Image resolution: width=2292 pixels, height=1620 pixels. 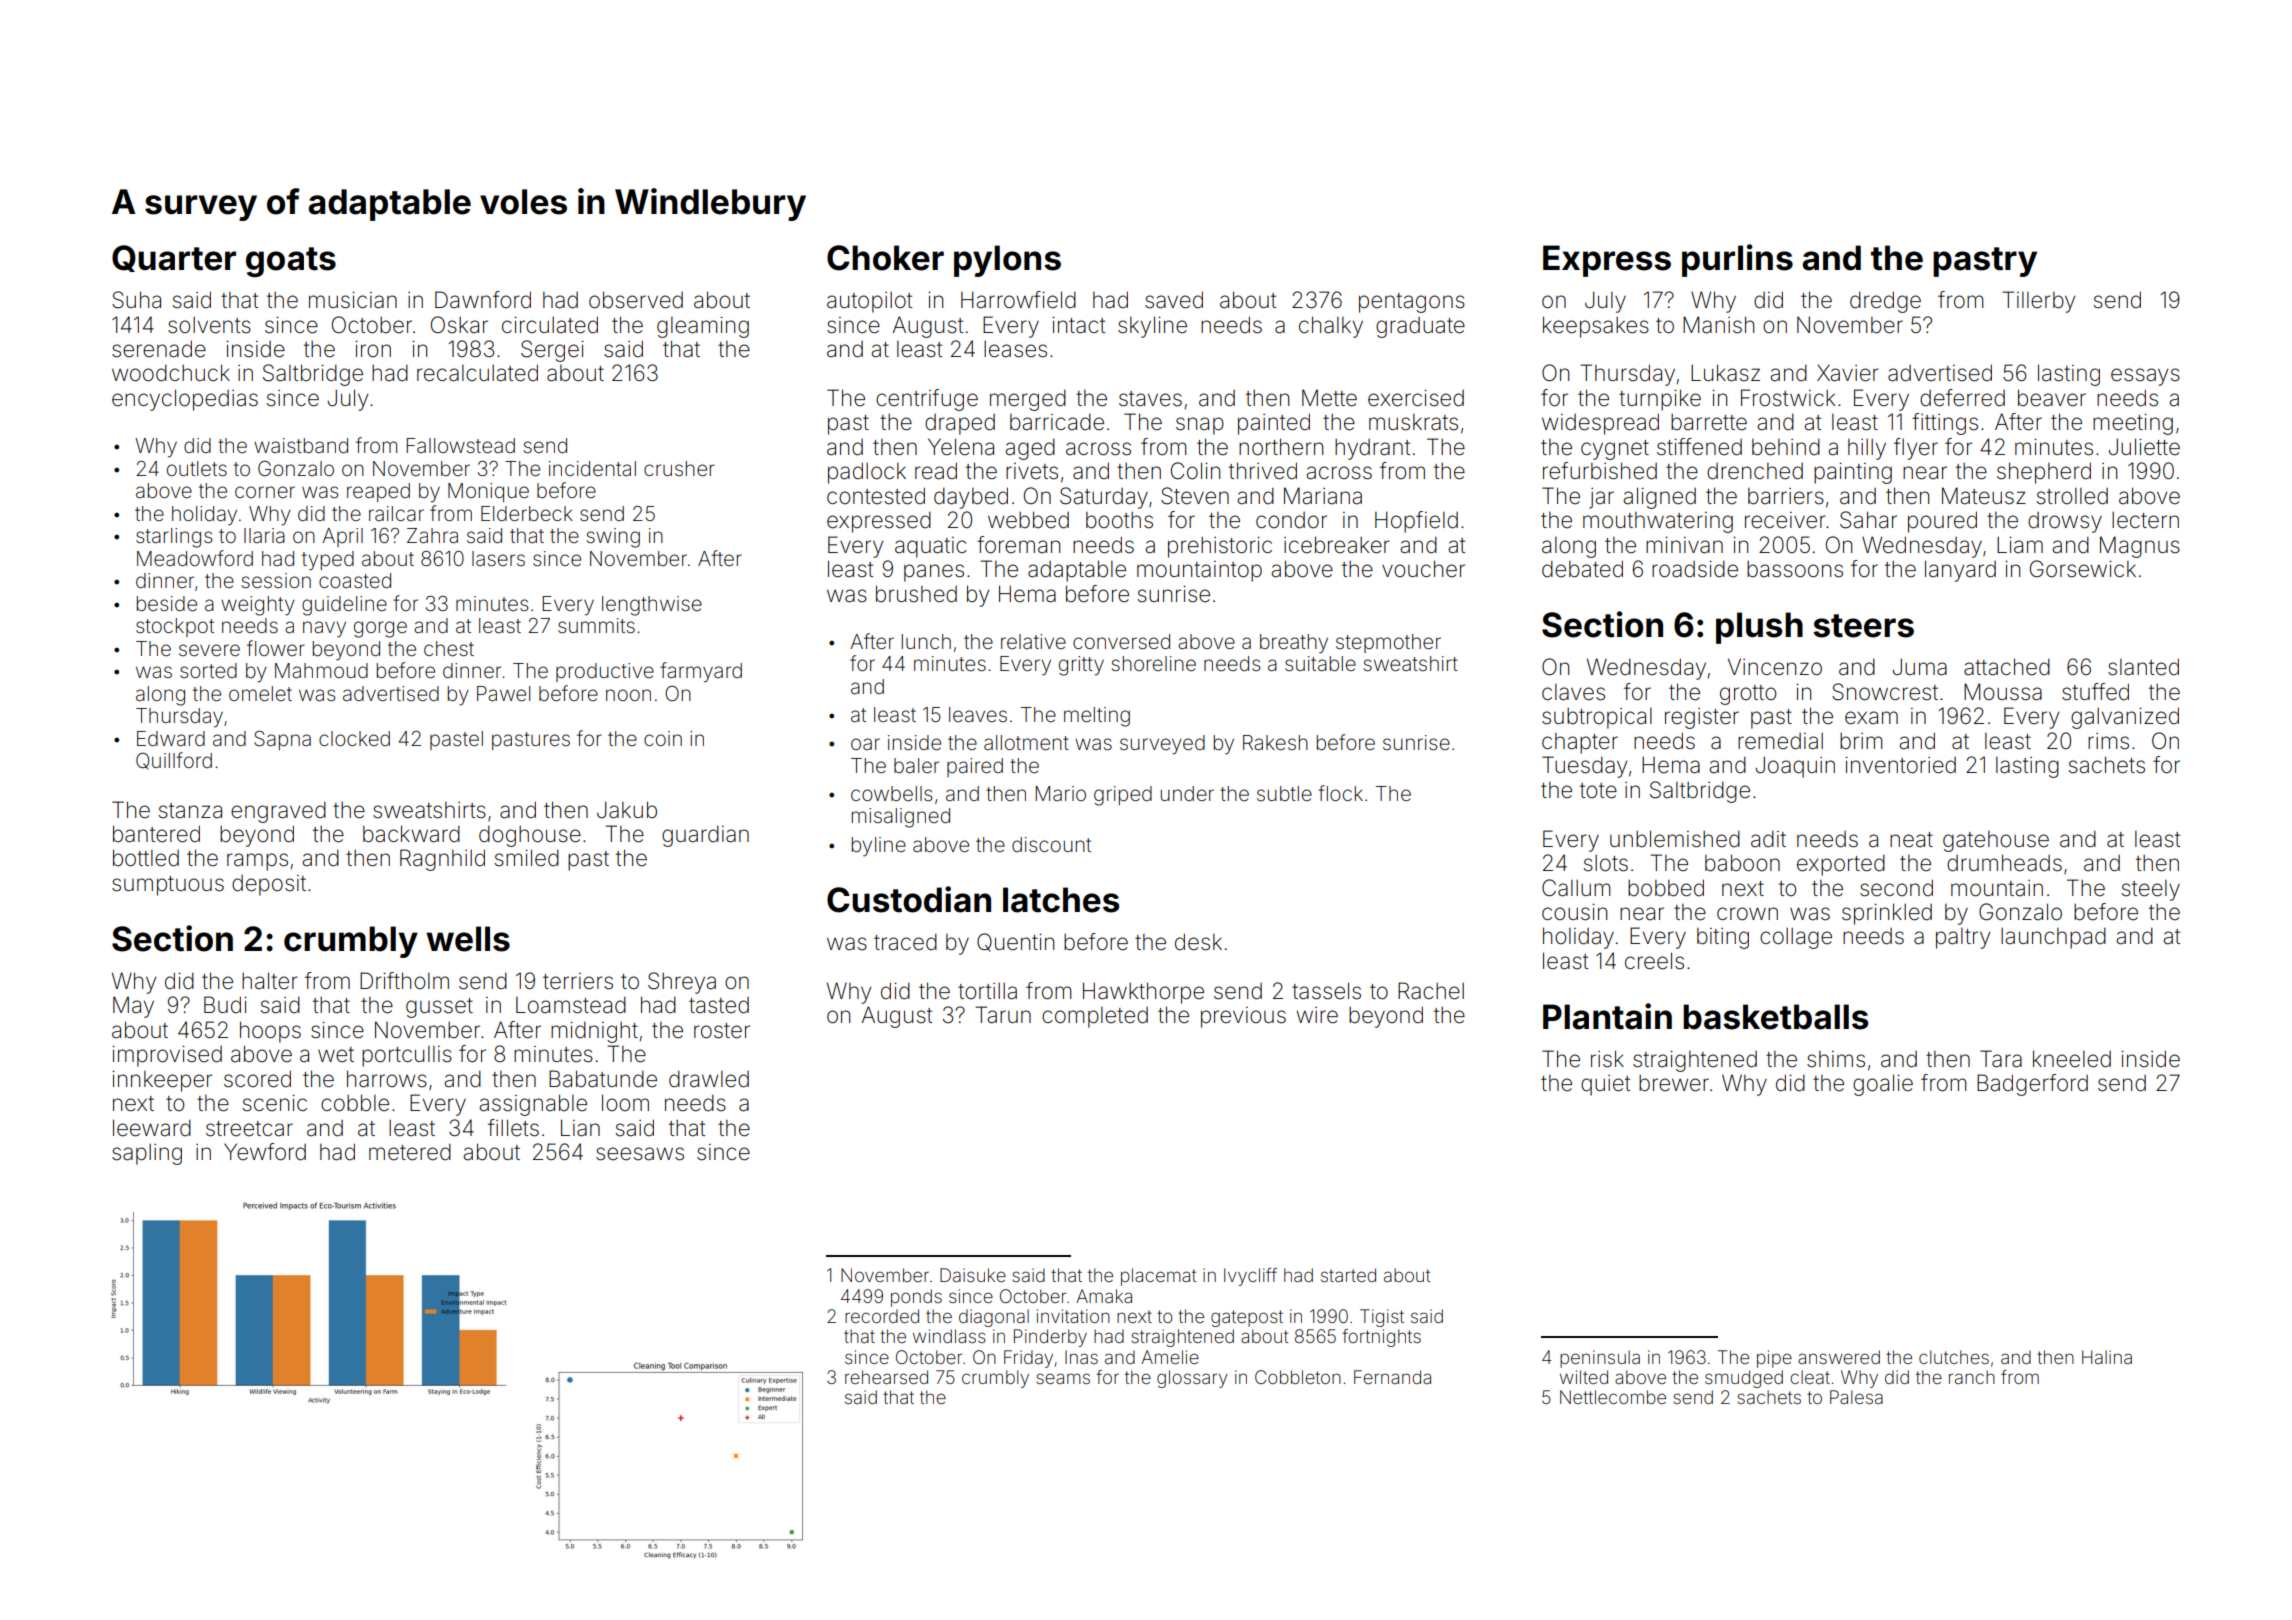 I want to click on rehearsed, so click(x=886, y=1377).
